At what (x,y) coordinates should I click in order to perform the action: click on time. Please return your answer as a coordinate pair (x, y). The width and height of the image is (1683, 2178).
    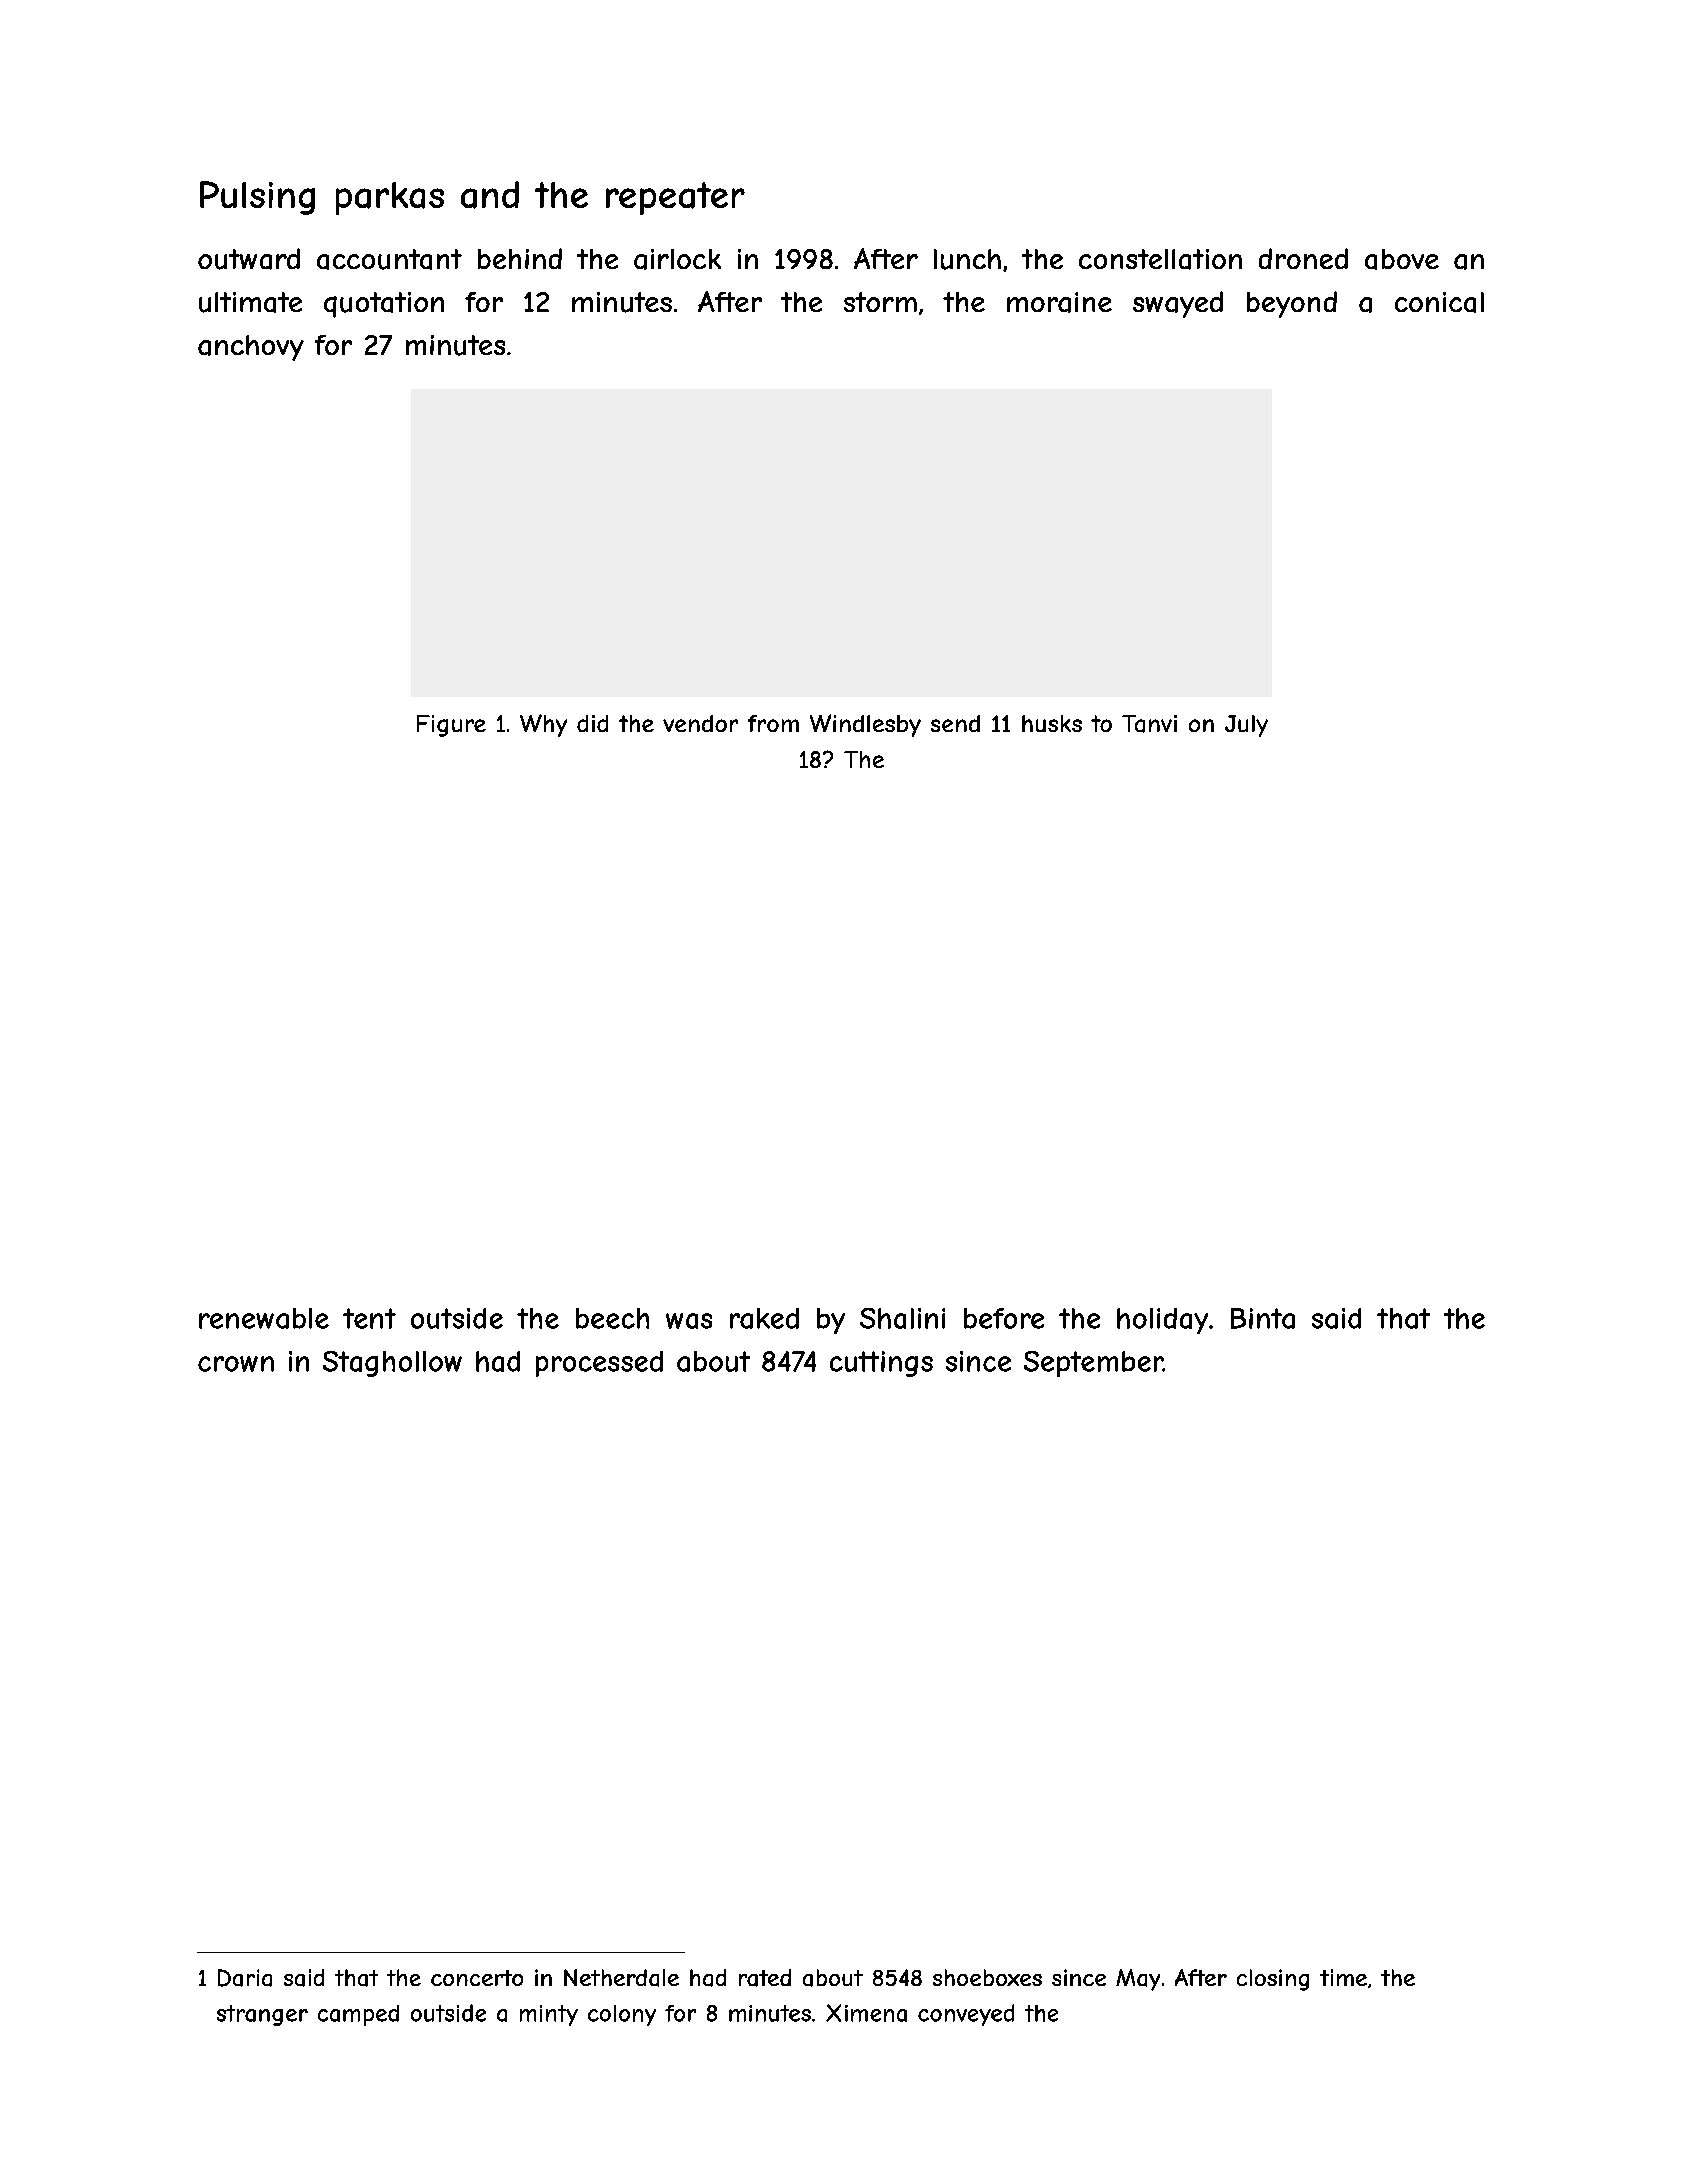
    Looking at the image, I should click on (1343, 1977).
